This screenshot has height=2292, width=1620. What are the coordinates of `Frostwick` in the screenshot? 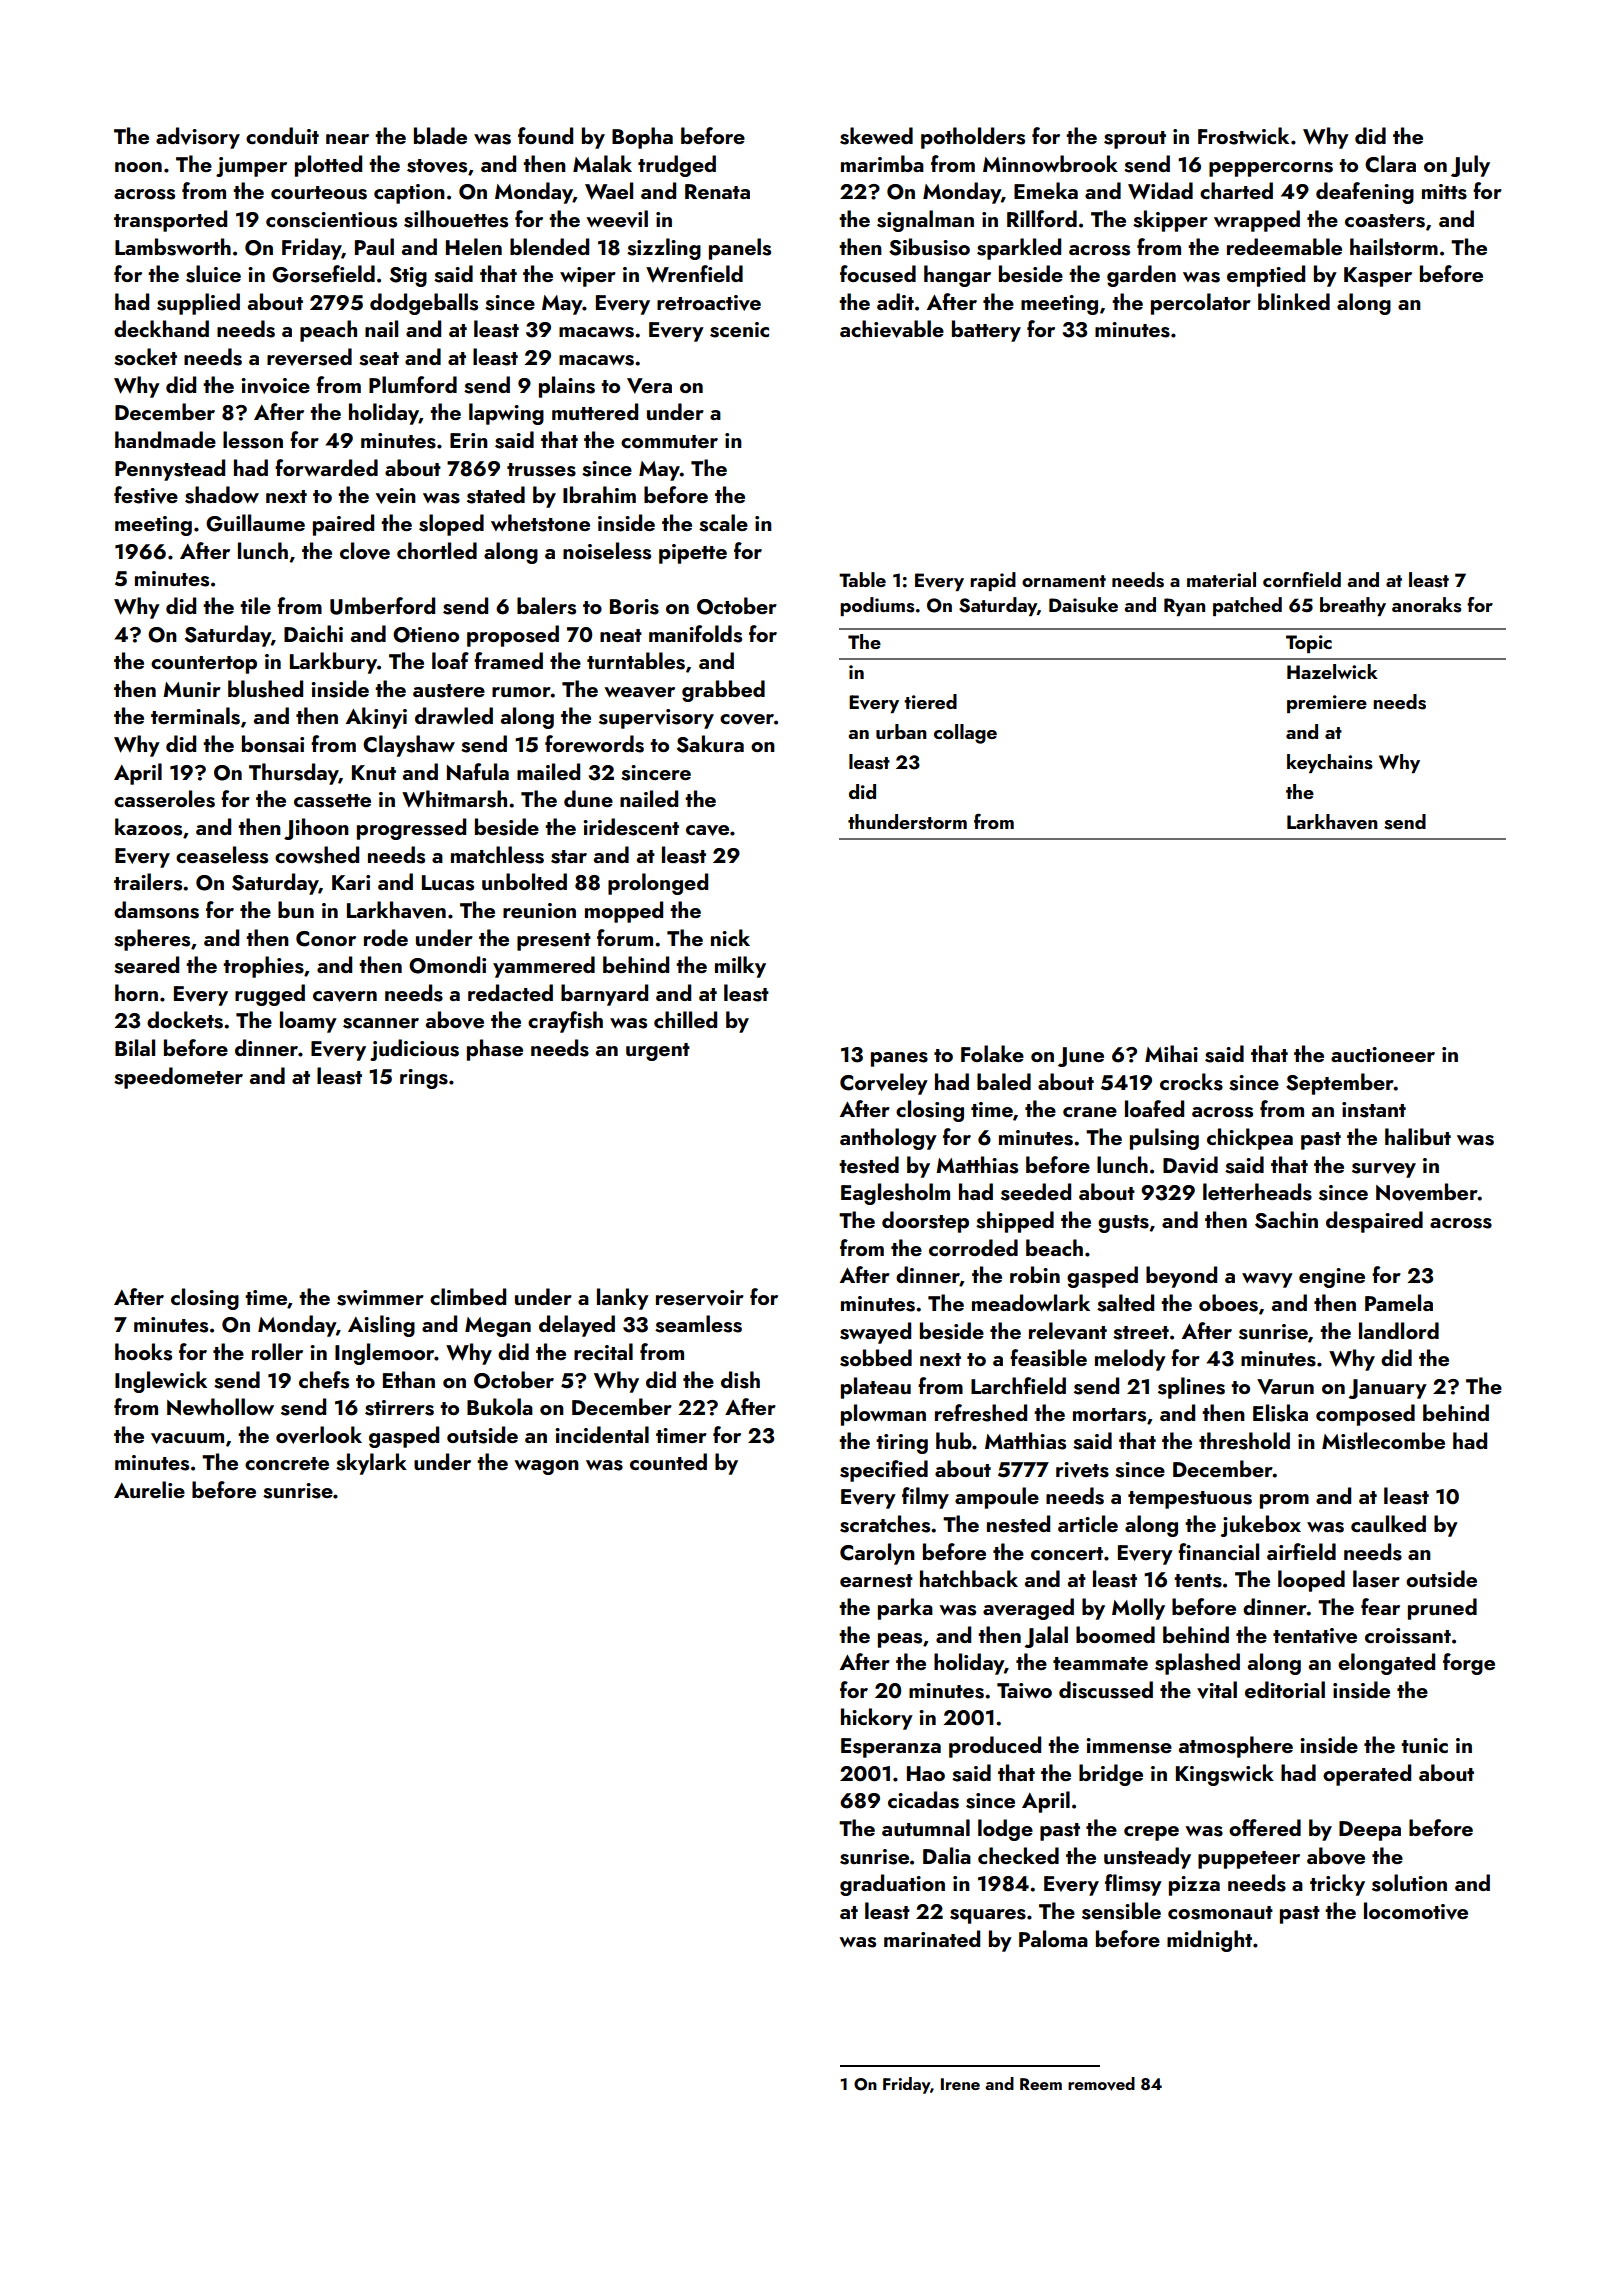 It's located at (1243, 136).
